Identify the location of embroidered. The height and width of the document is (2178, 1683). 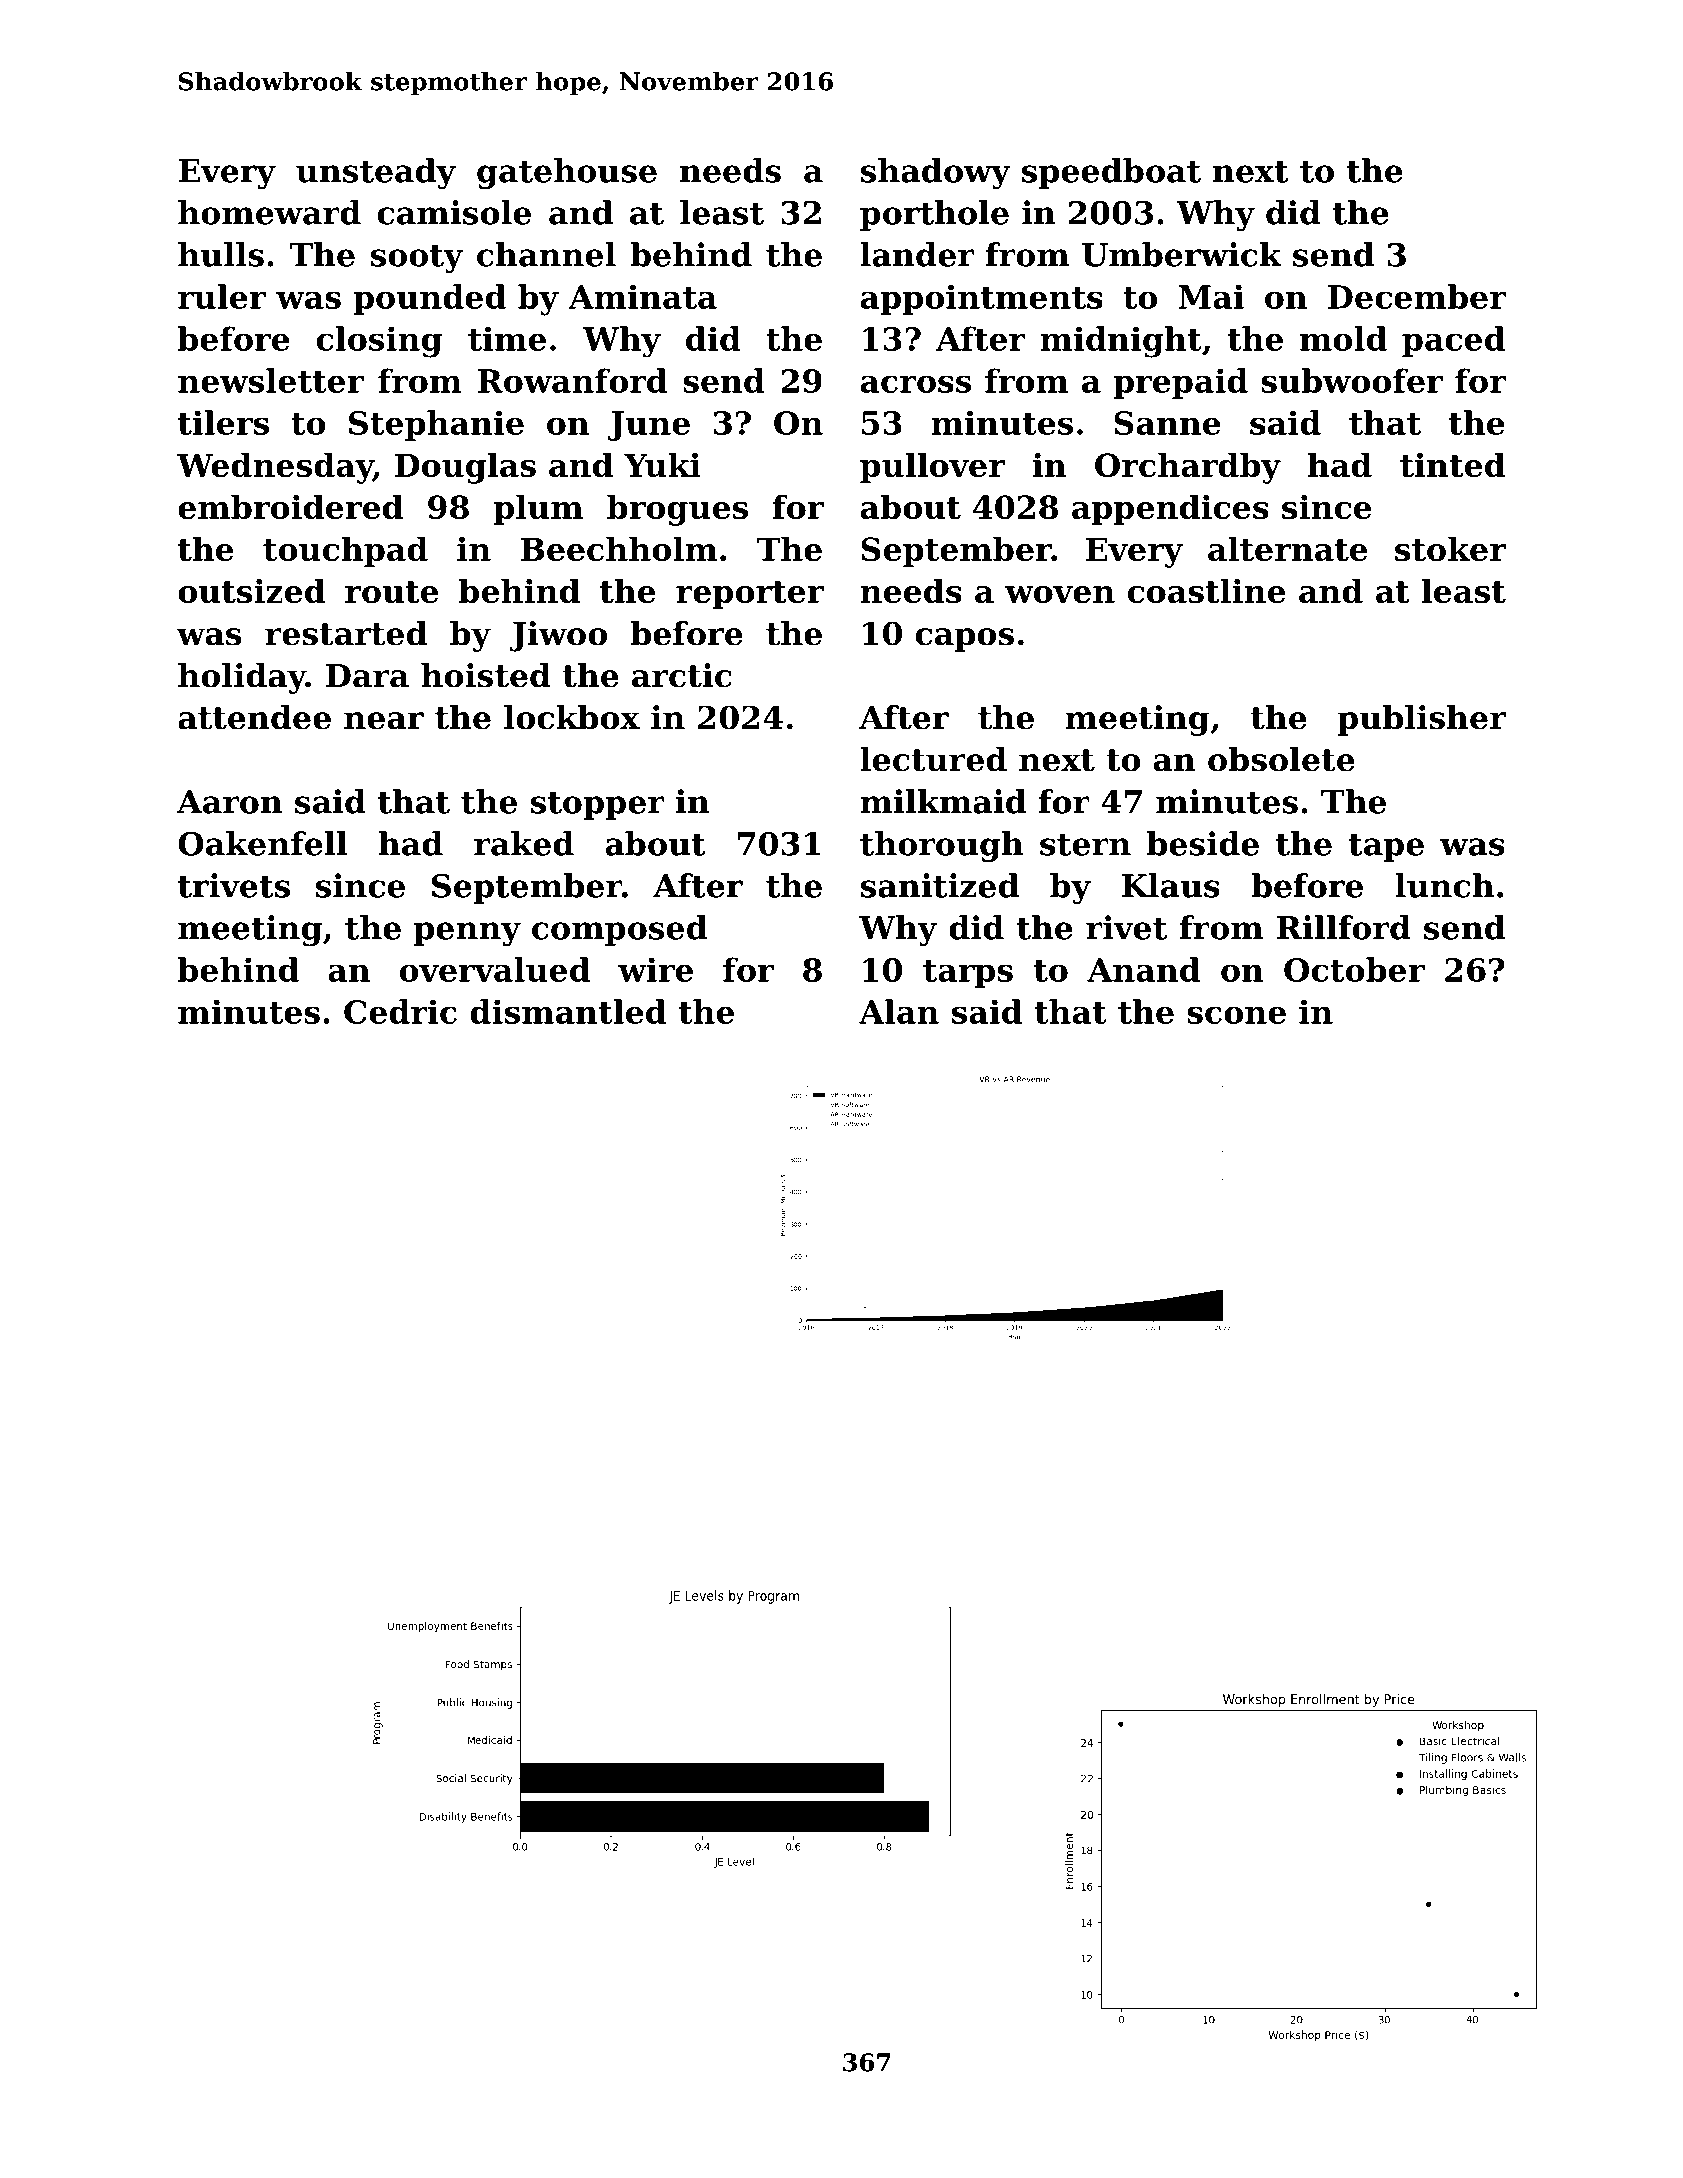
(290, 506).
